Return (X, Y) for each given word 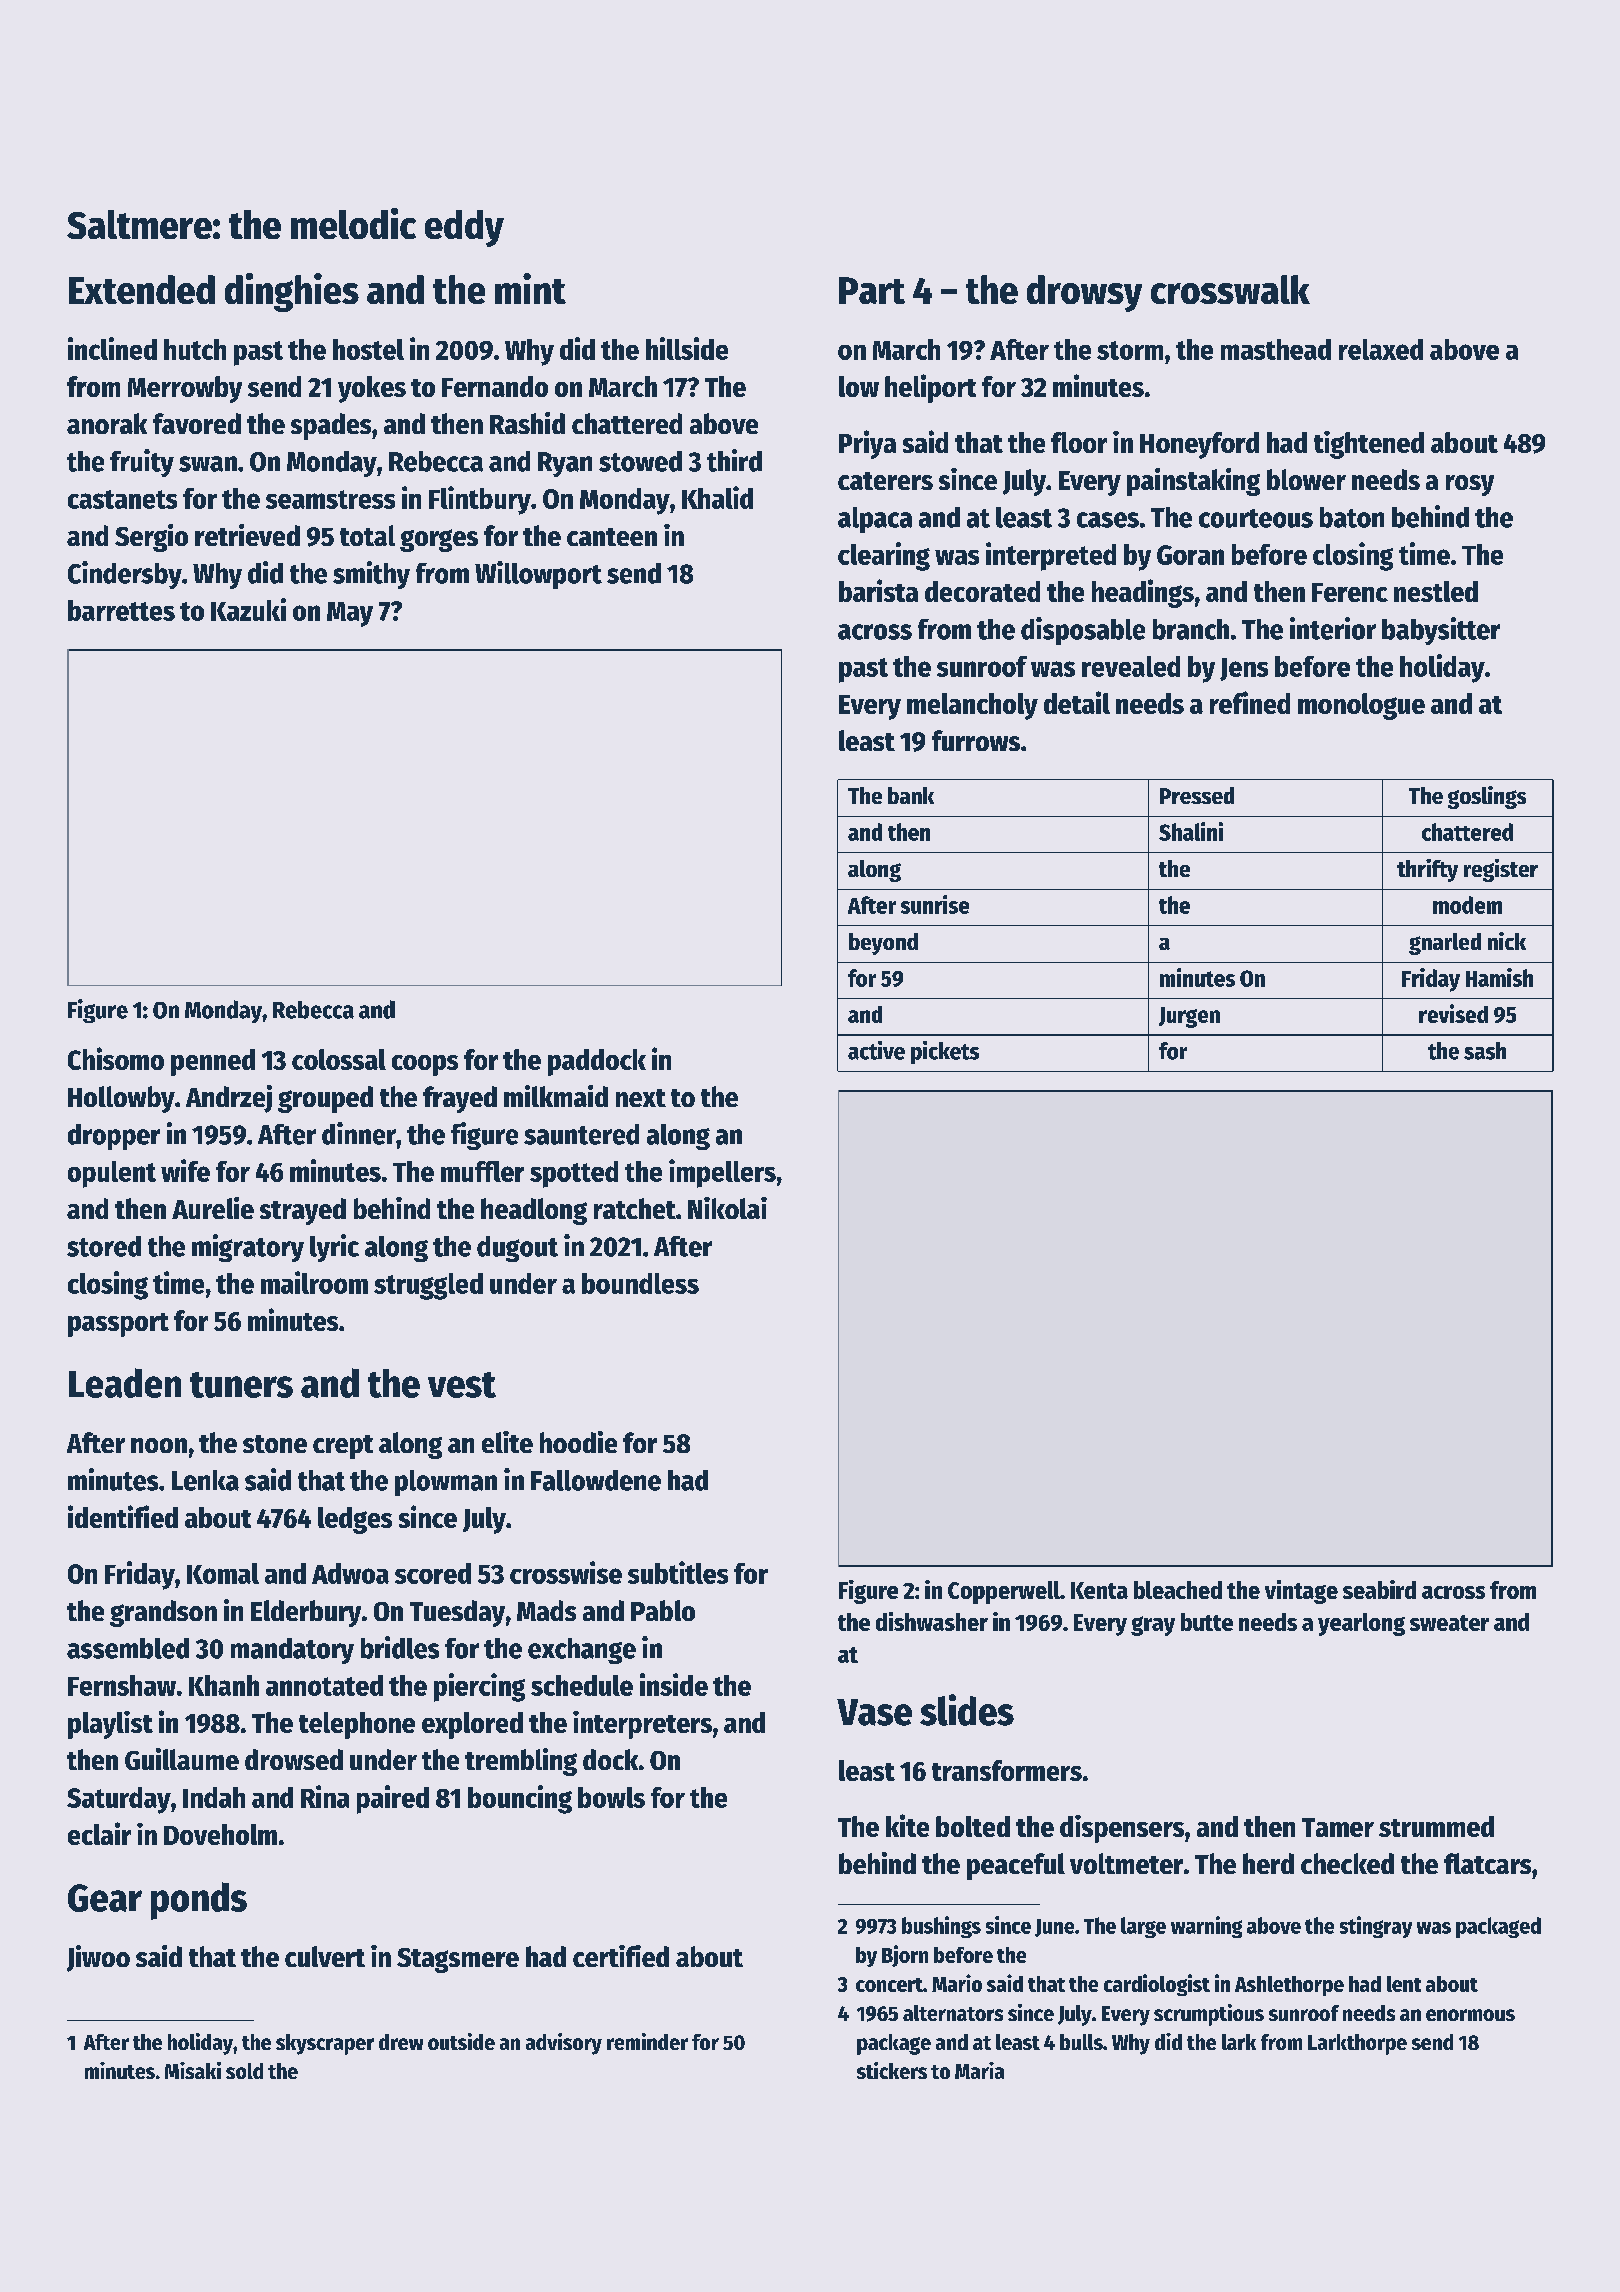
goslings (1487, 797)
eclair (99, 1833)
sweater (1449, 1623)
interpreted (1051, 556)
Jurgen (1189, 1017)
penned (213, 1062)
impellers (722, 1173)
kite (907, 1825)
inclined (112, 348)
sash (1485, 1051)
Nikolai (727, 1208)
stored (104, 1246)
